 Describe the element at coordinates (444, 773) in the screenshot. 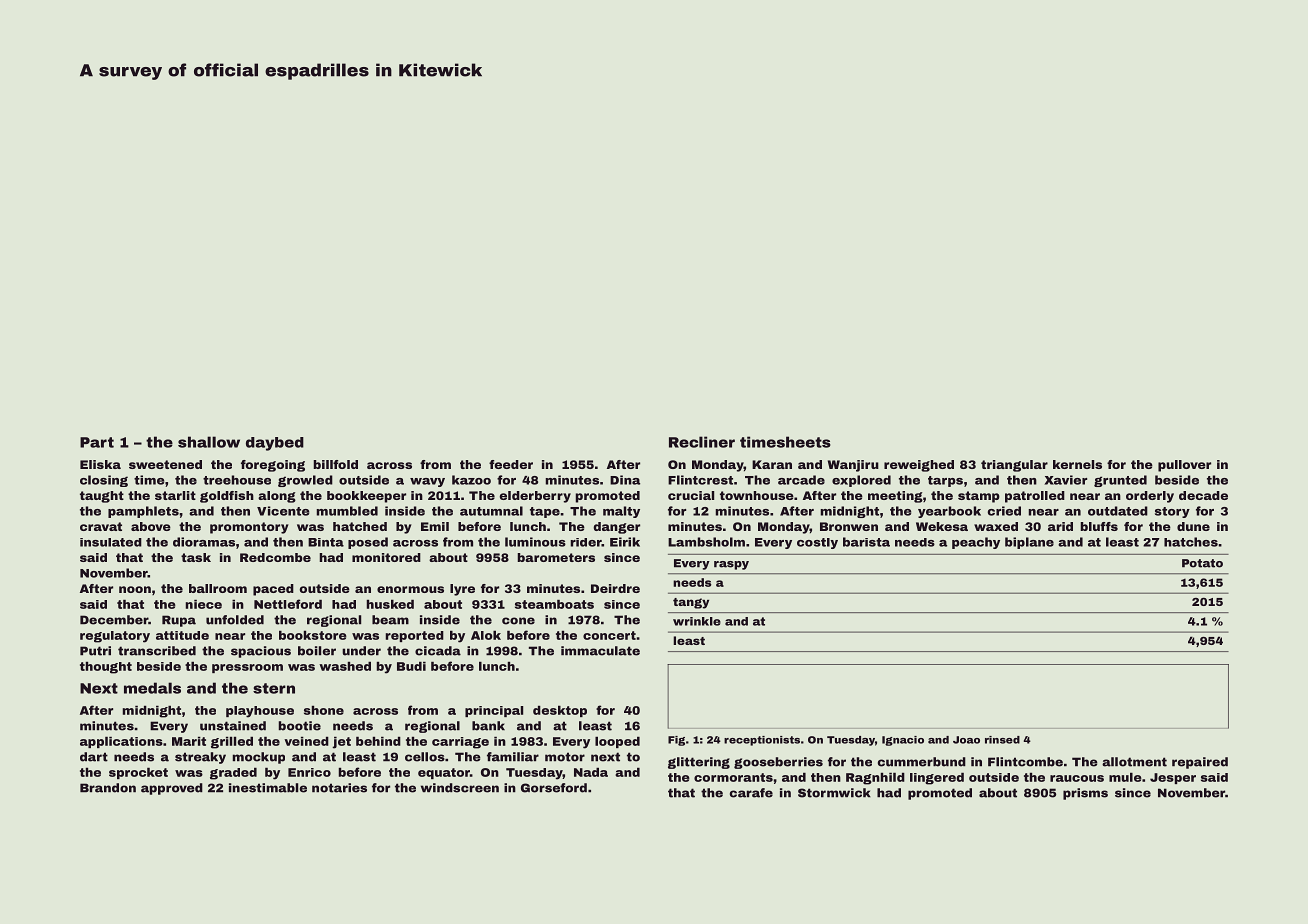

I see `equator` at that location.
